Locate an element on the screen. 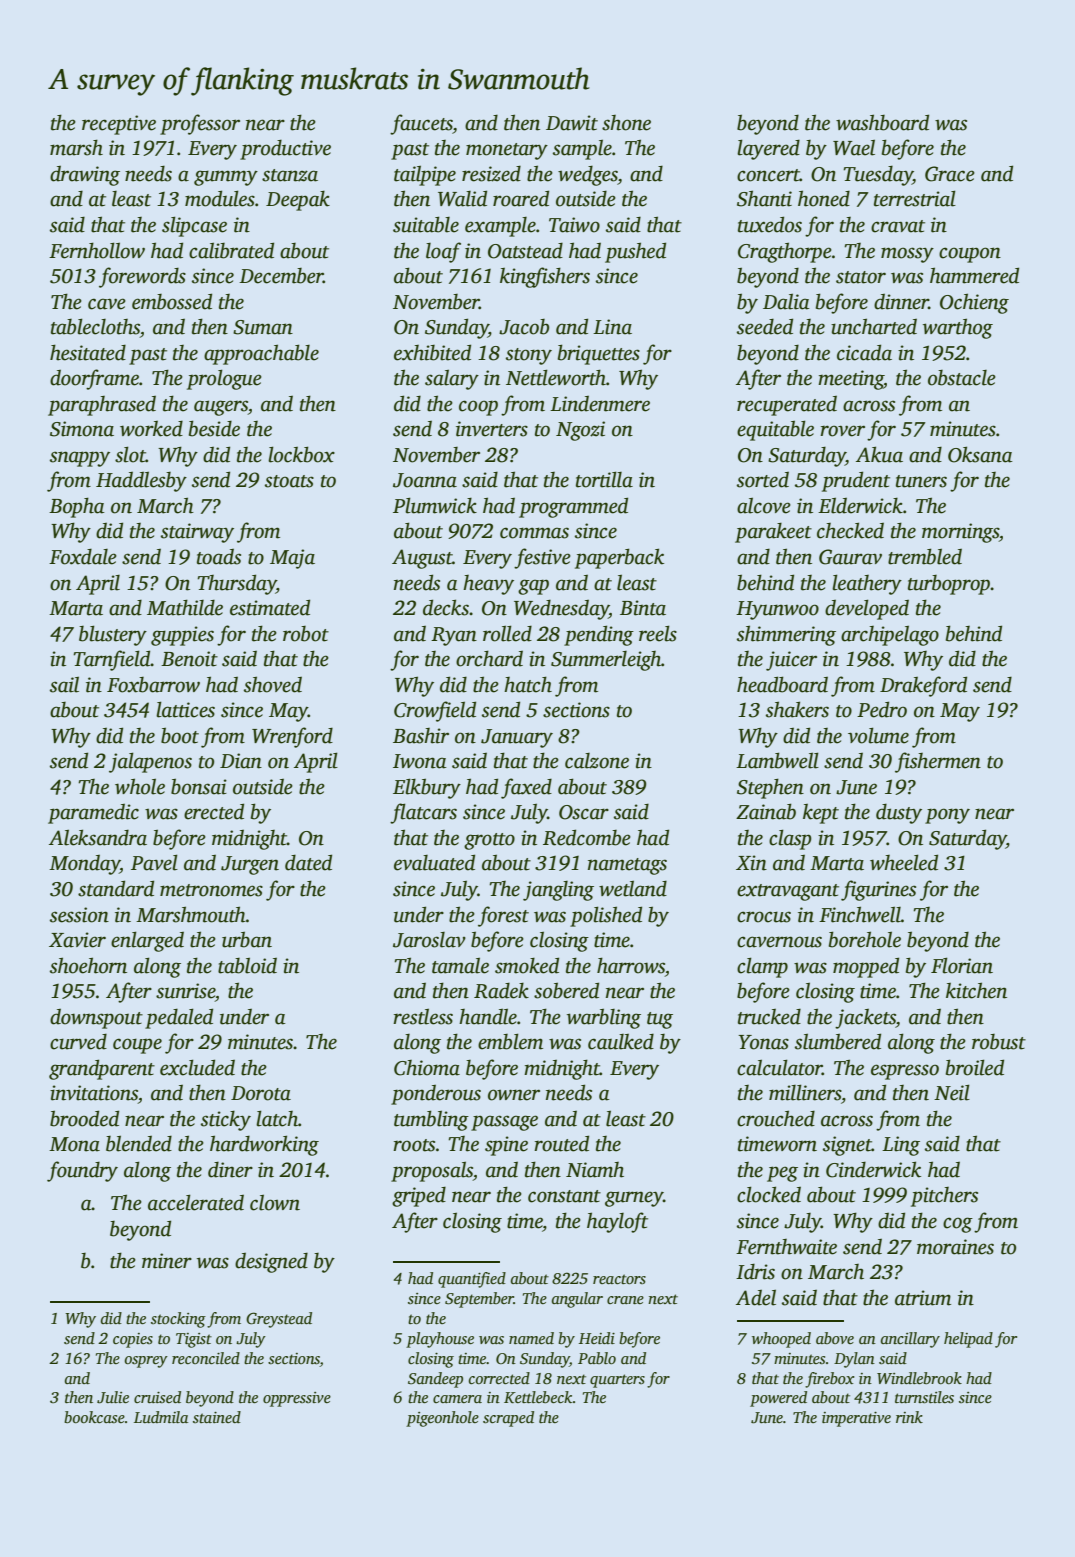 The image size is (1075, 1557). tamale is located at coordinates (460, 965).
